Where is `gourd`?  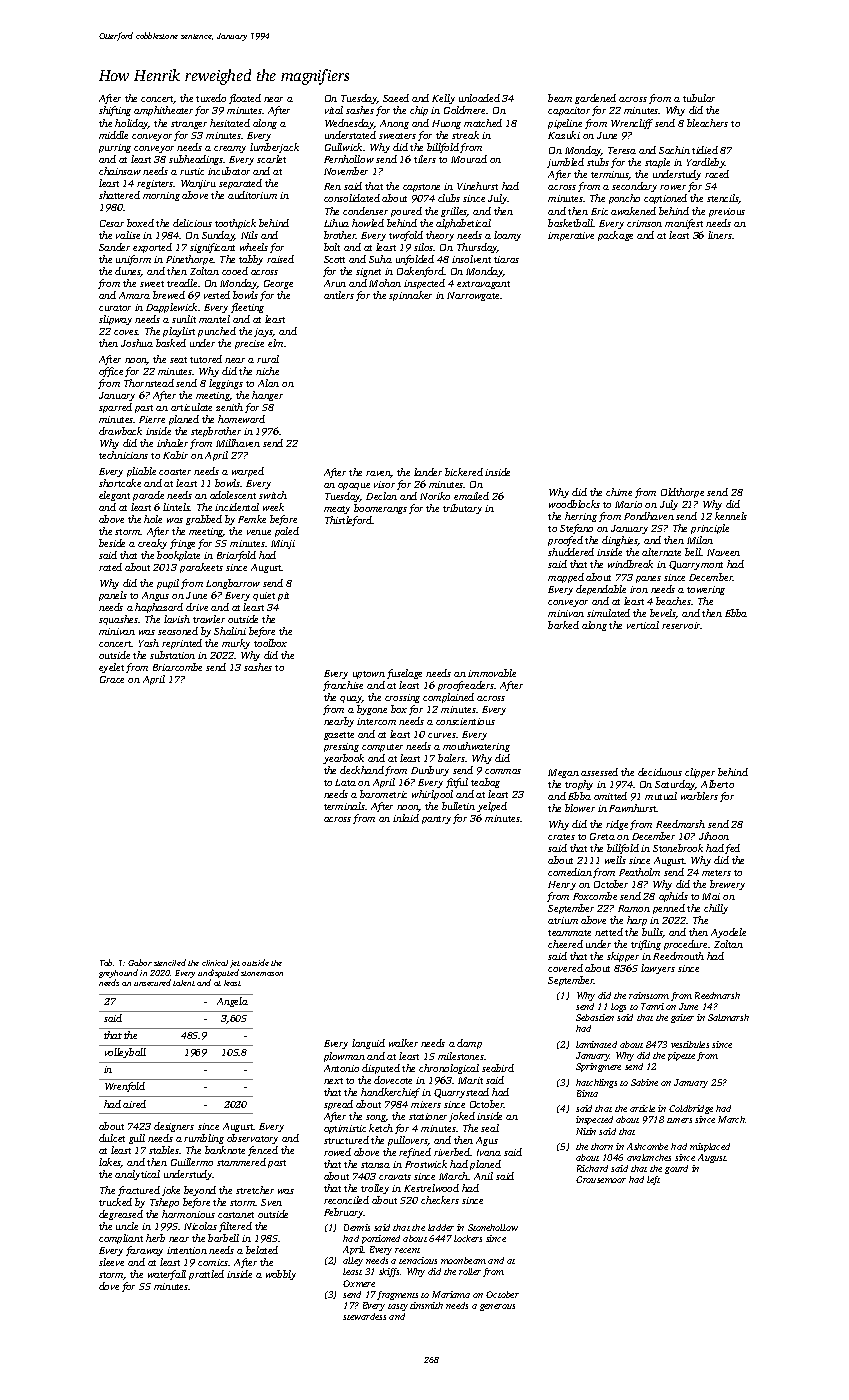 gourd is located at coordinates (676, 1169).
